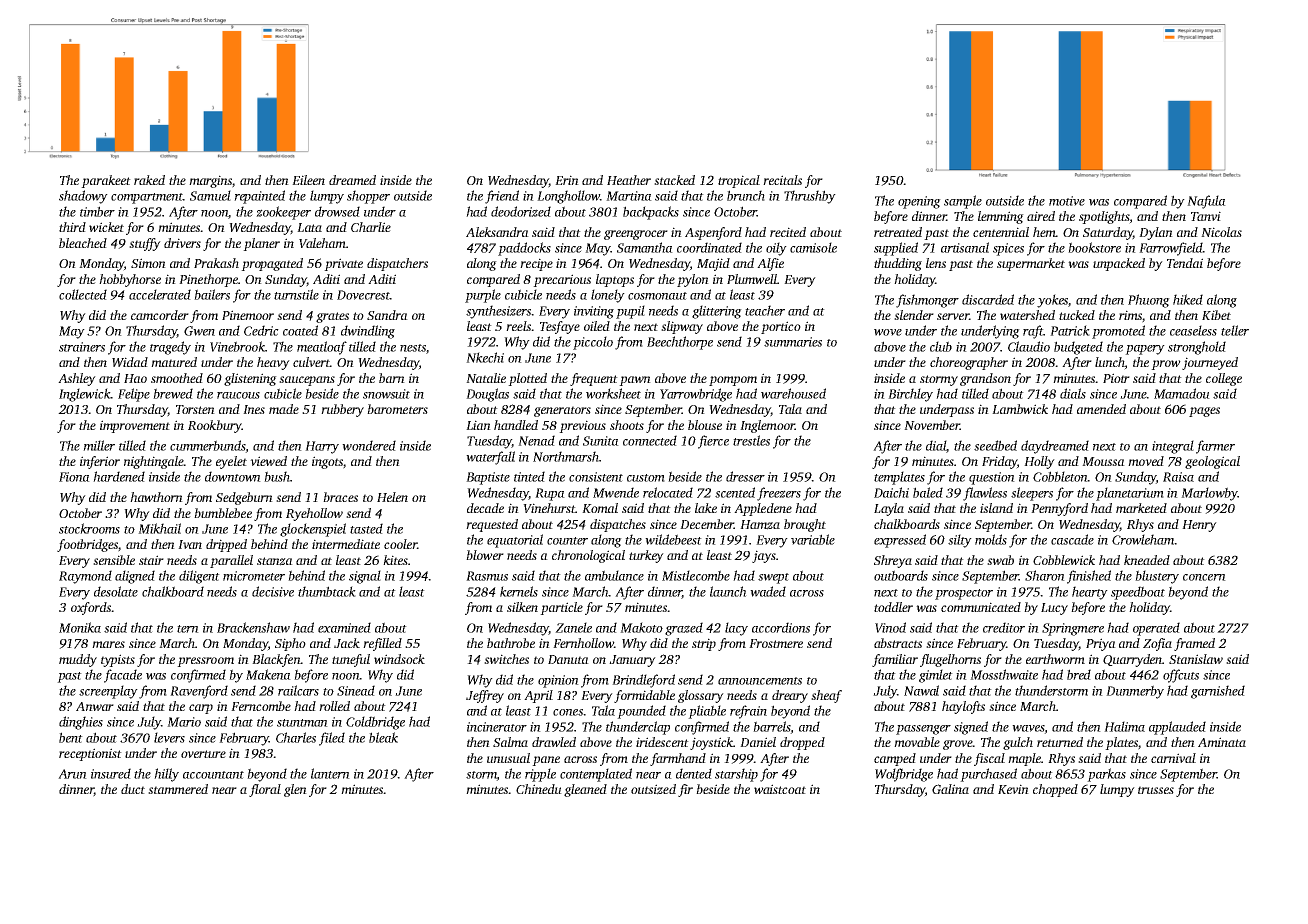  What do you see at coordinates (1156, 629) in the screenshot?
I see `operated` at bounding box center [1156, 629].
